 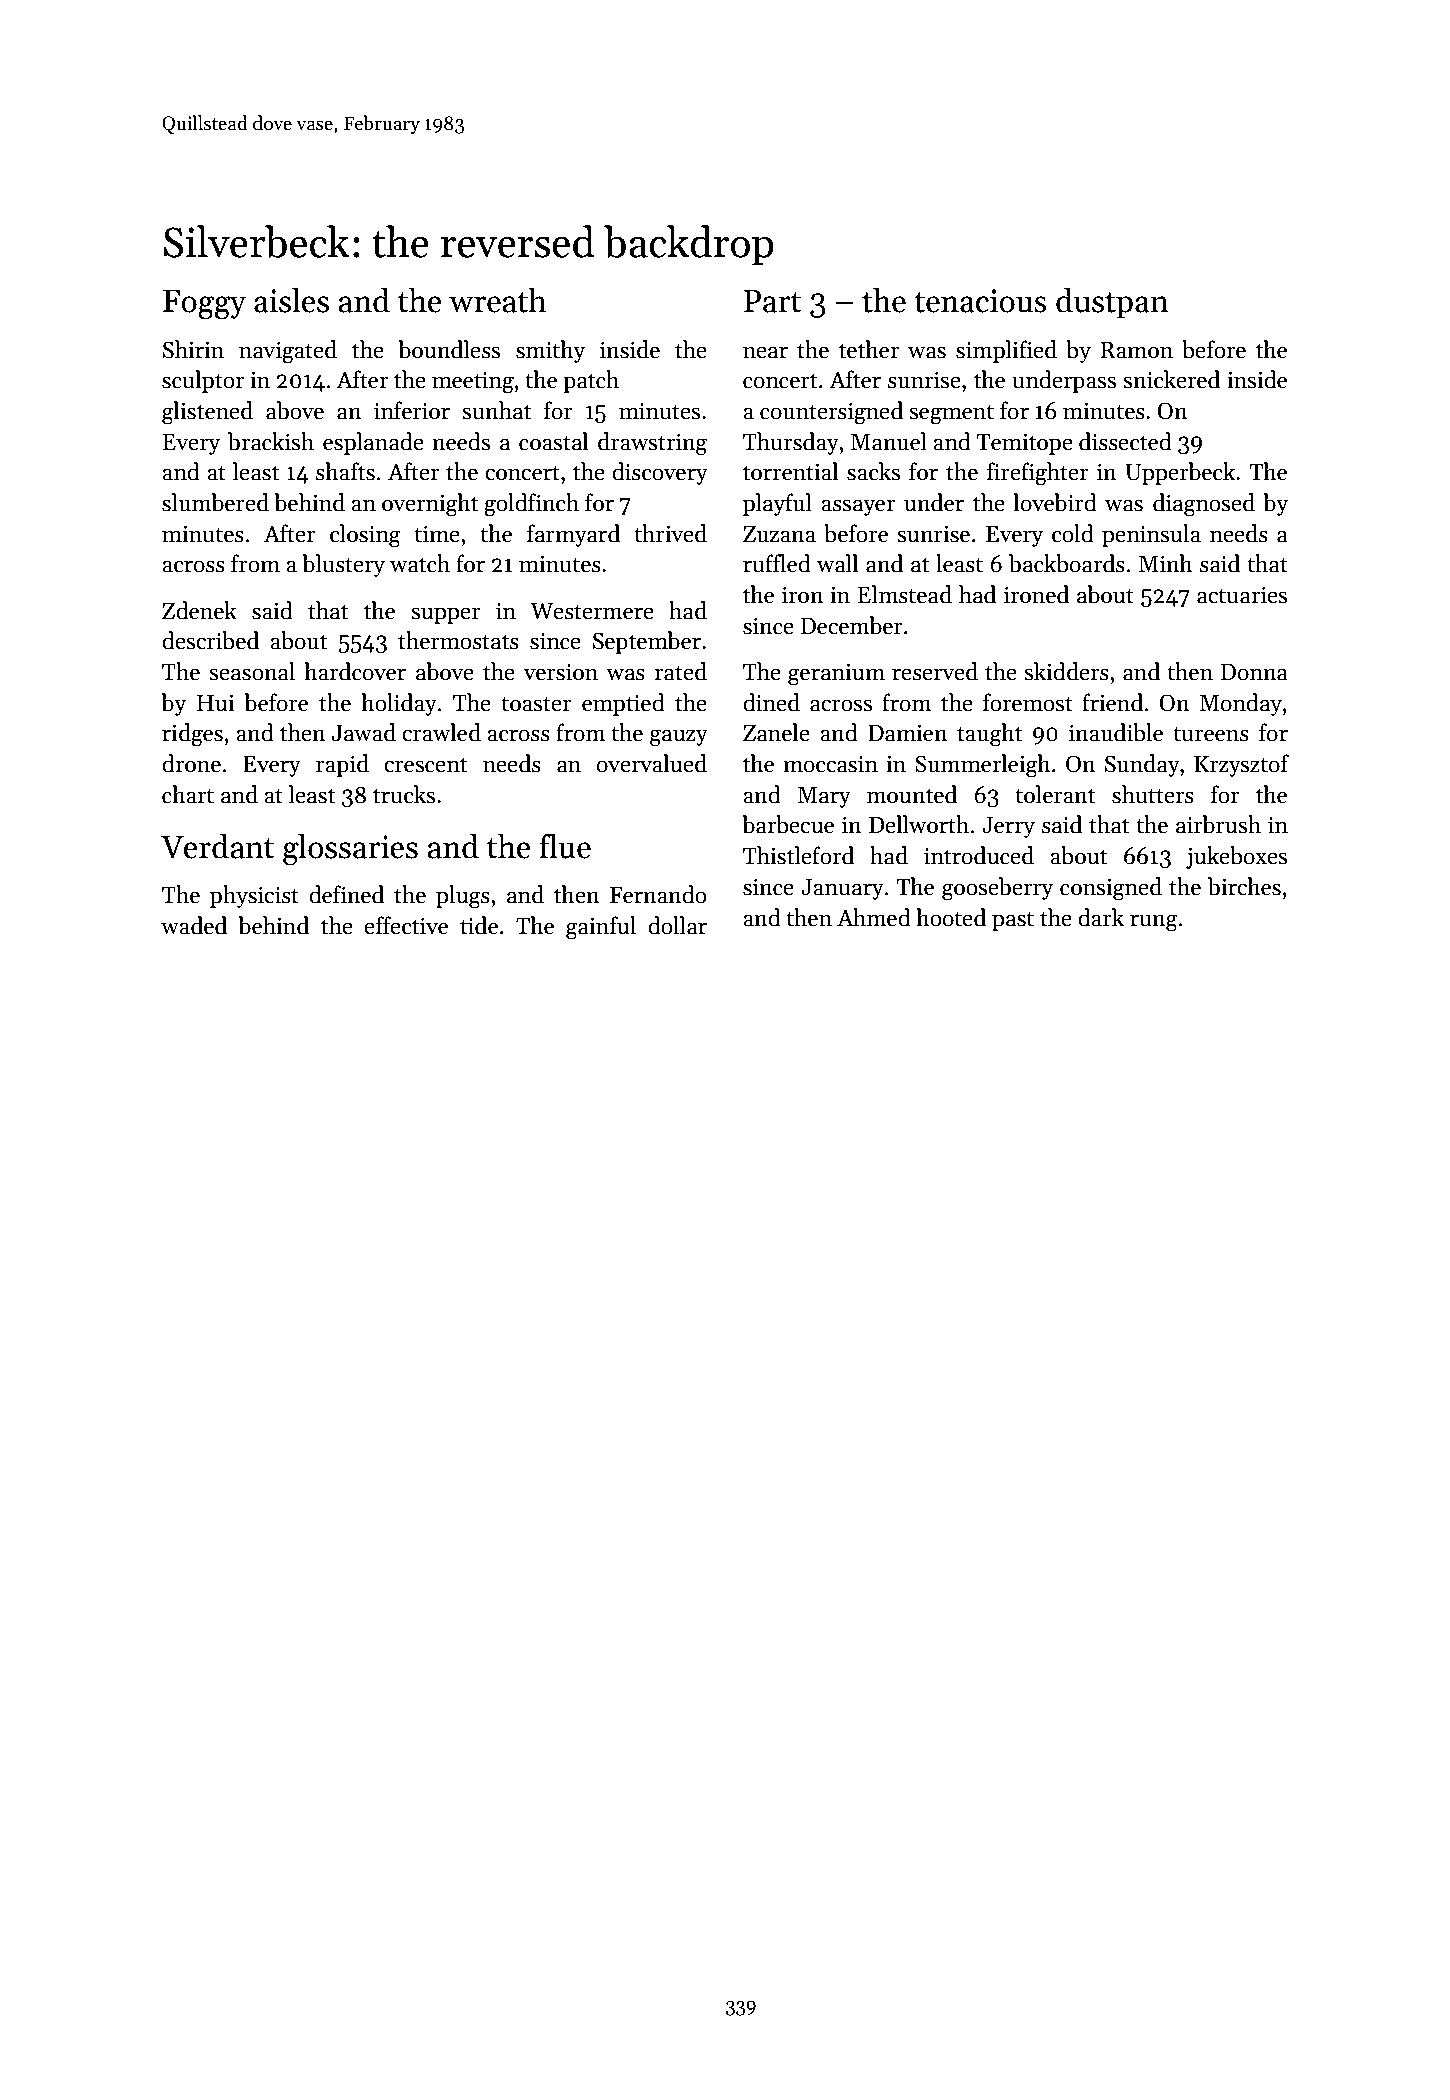 I want to click on Part, so click(x=773, y=301).
